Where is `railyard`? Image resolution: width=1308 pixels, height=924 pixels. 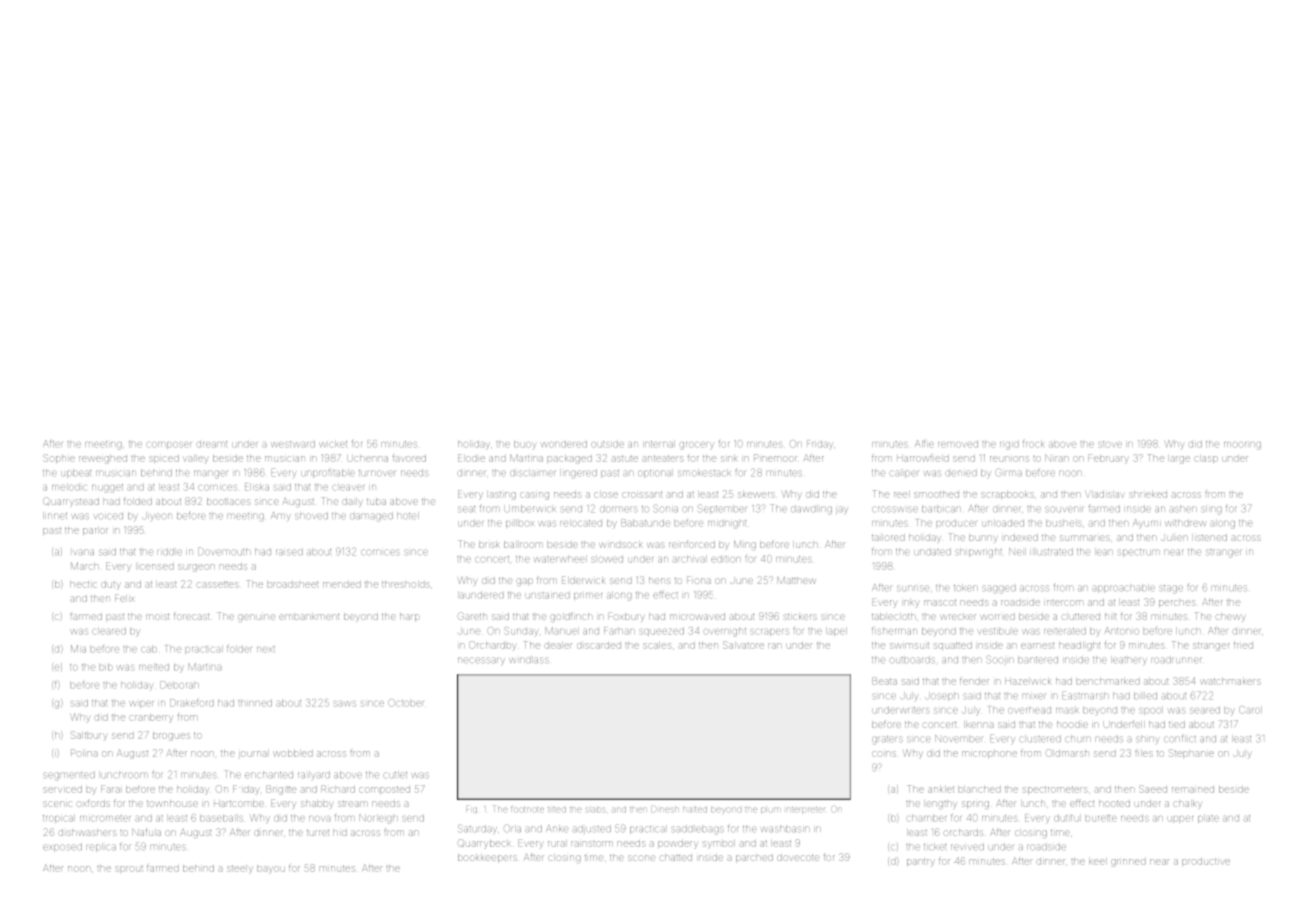 railyard is located at coordinates (314, 775).
